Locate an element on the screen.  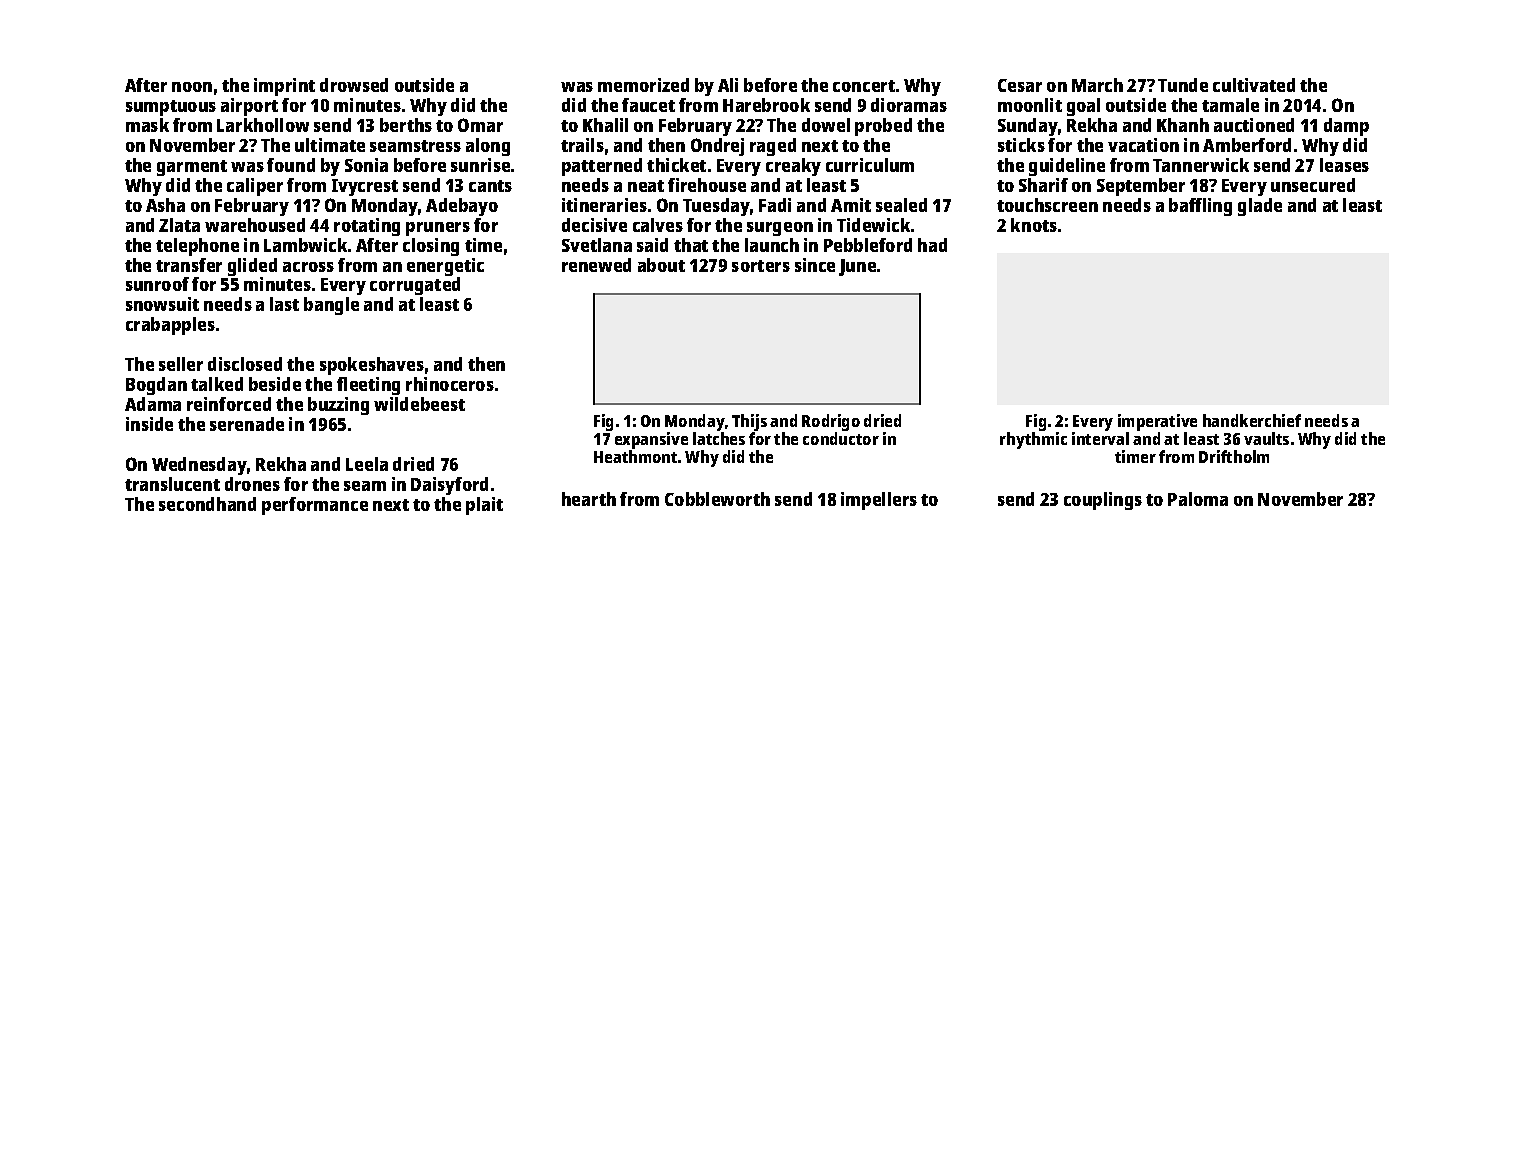
secondhand is located at coordinates (207, 504).
